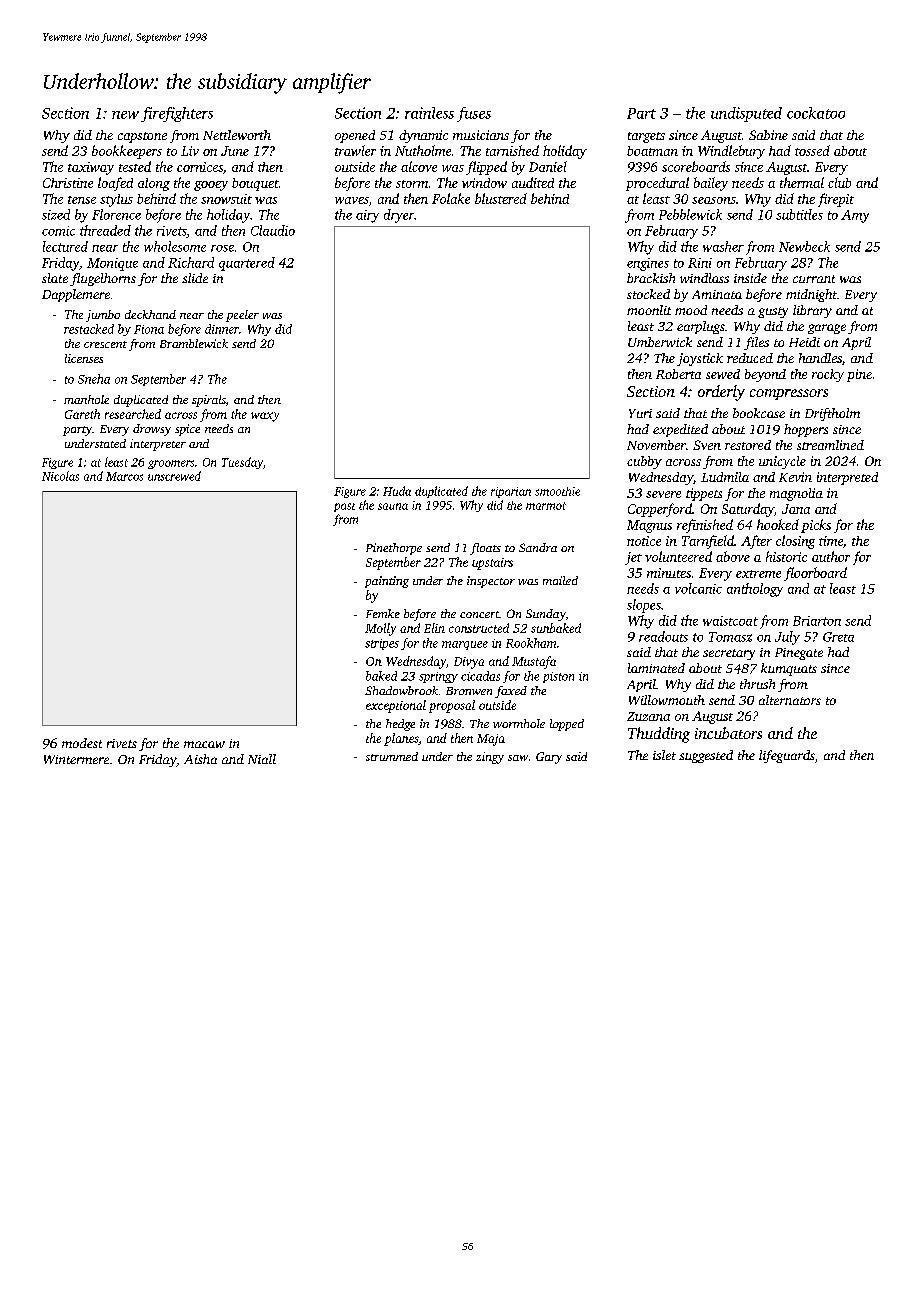 This document has width=924, height=1308. I want to click on past, so click(344, 507).
